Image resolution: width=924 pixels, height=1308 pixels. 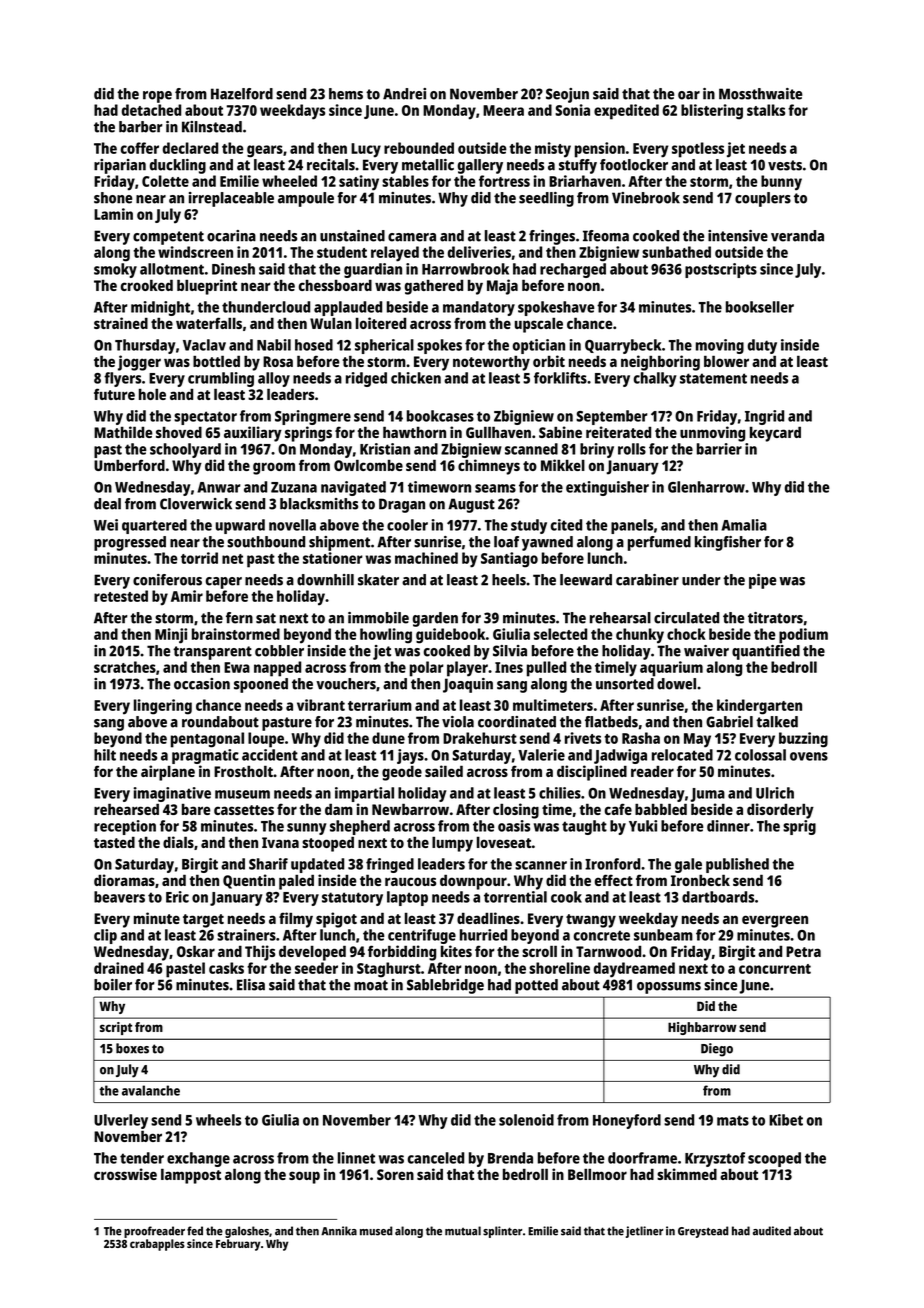 What do you see at coordinates (278, 361) in the image?
I see `Rosa` at bounding box center [278, 361].
